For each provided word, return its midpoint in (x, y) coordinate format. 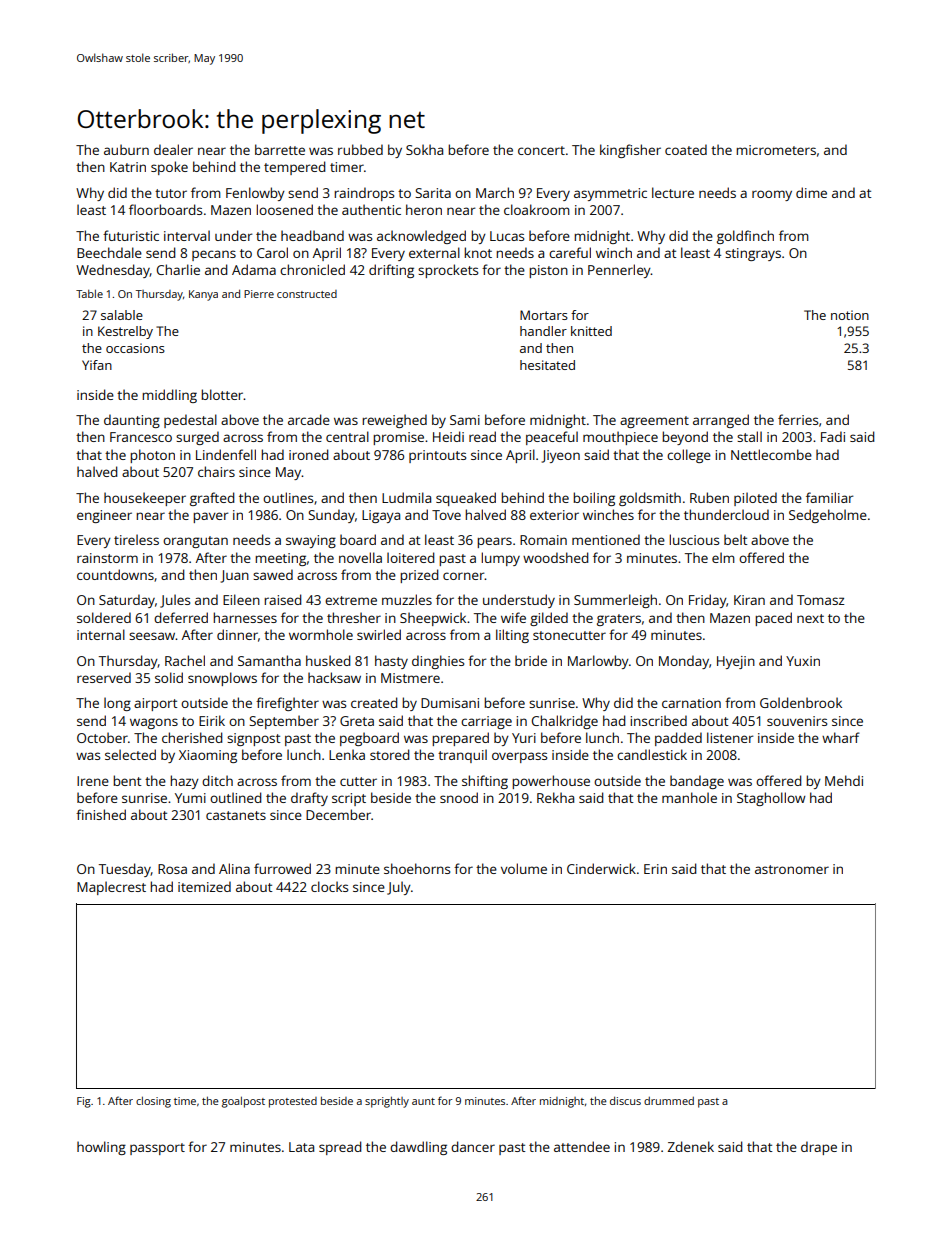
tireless (136, 539)
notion (850, 315)
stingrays (753, 254)
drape (819, 1148)
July (399, 888)
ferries (798, 419)
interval (187, 235)
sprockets (448, 271)
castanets (236, 815)
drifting (391, 271)
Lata (301, 1147)
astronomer (792, 869)
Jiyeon (561, 456)
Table (89, 293)
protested (293, 1102)
